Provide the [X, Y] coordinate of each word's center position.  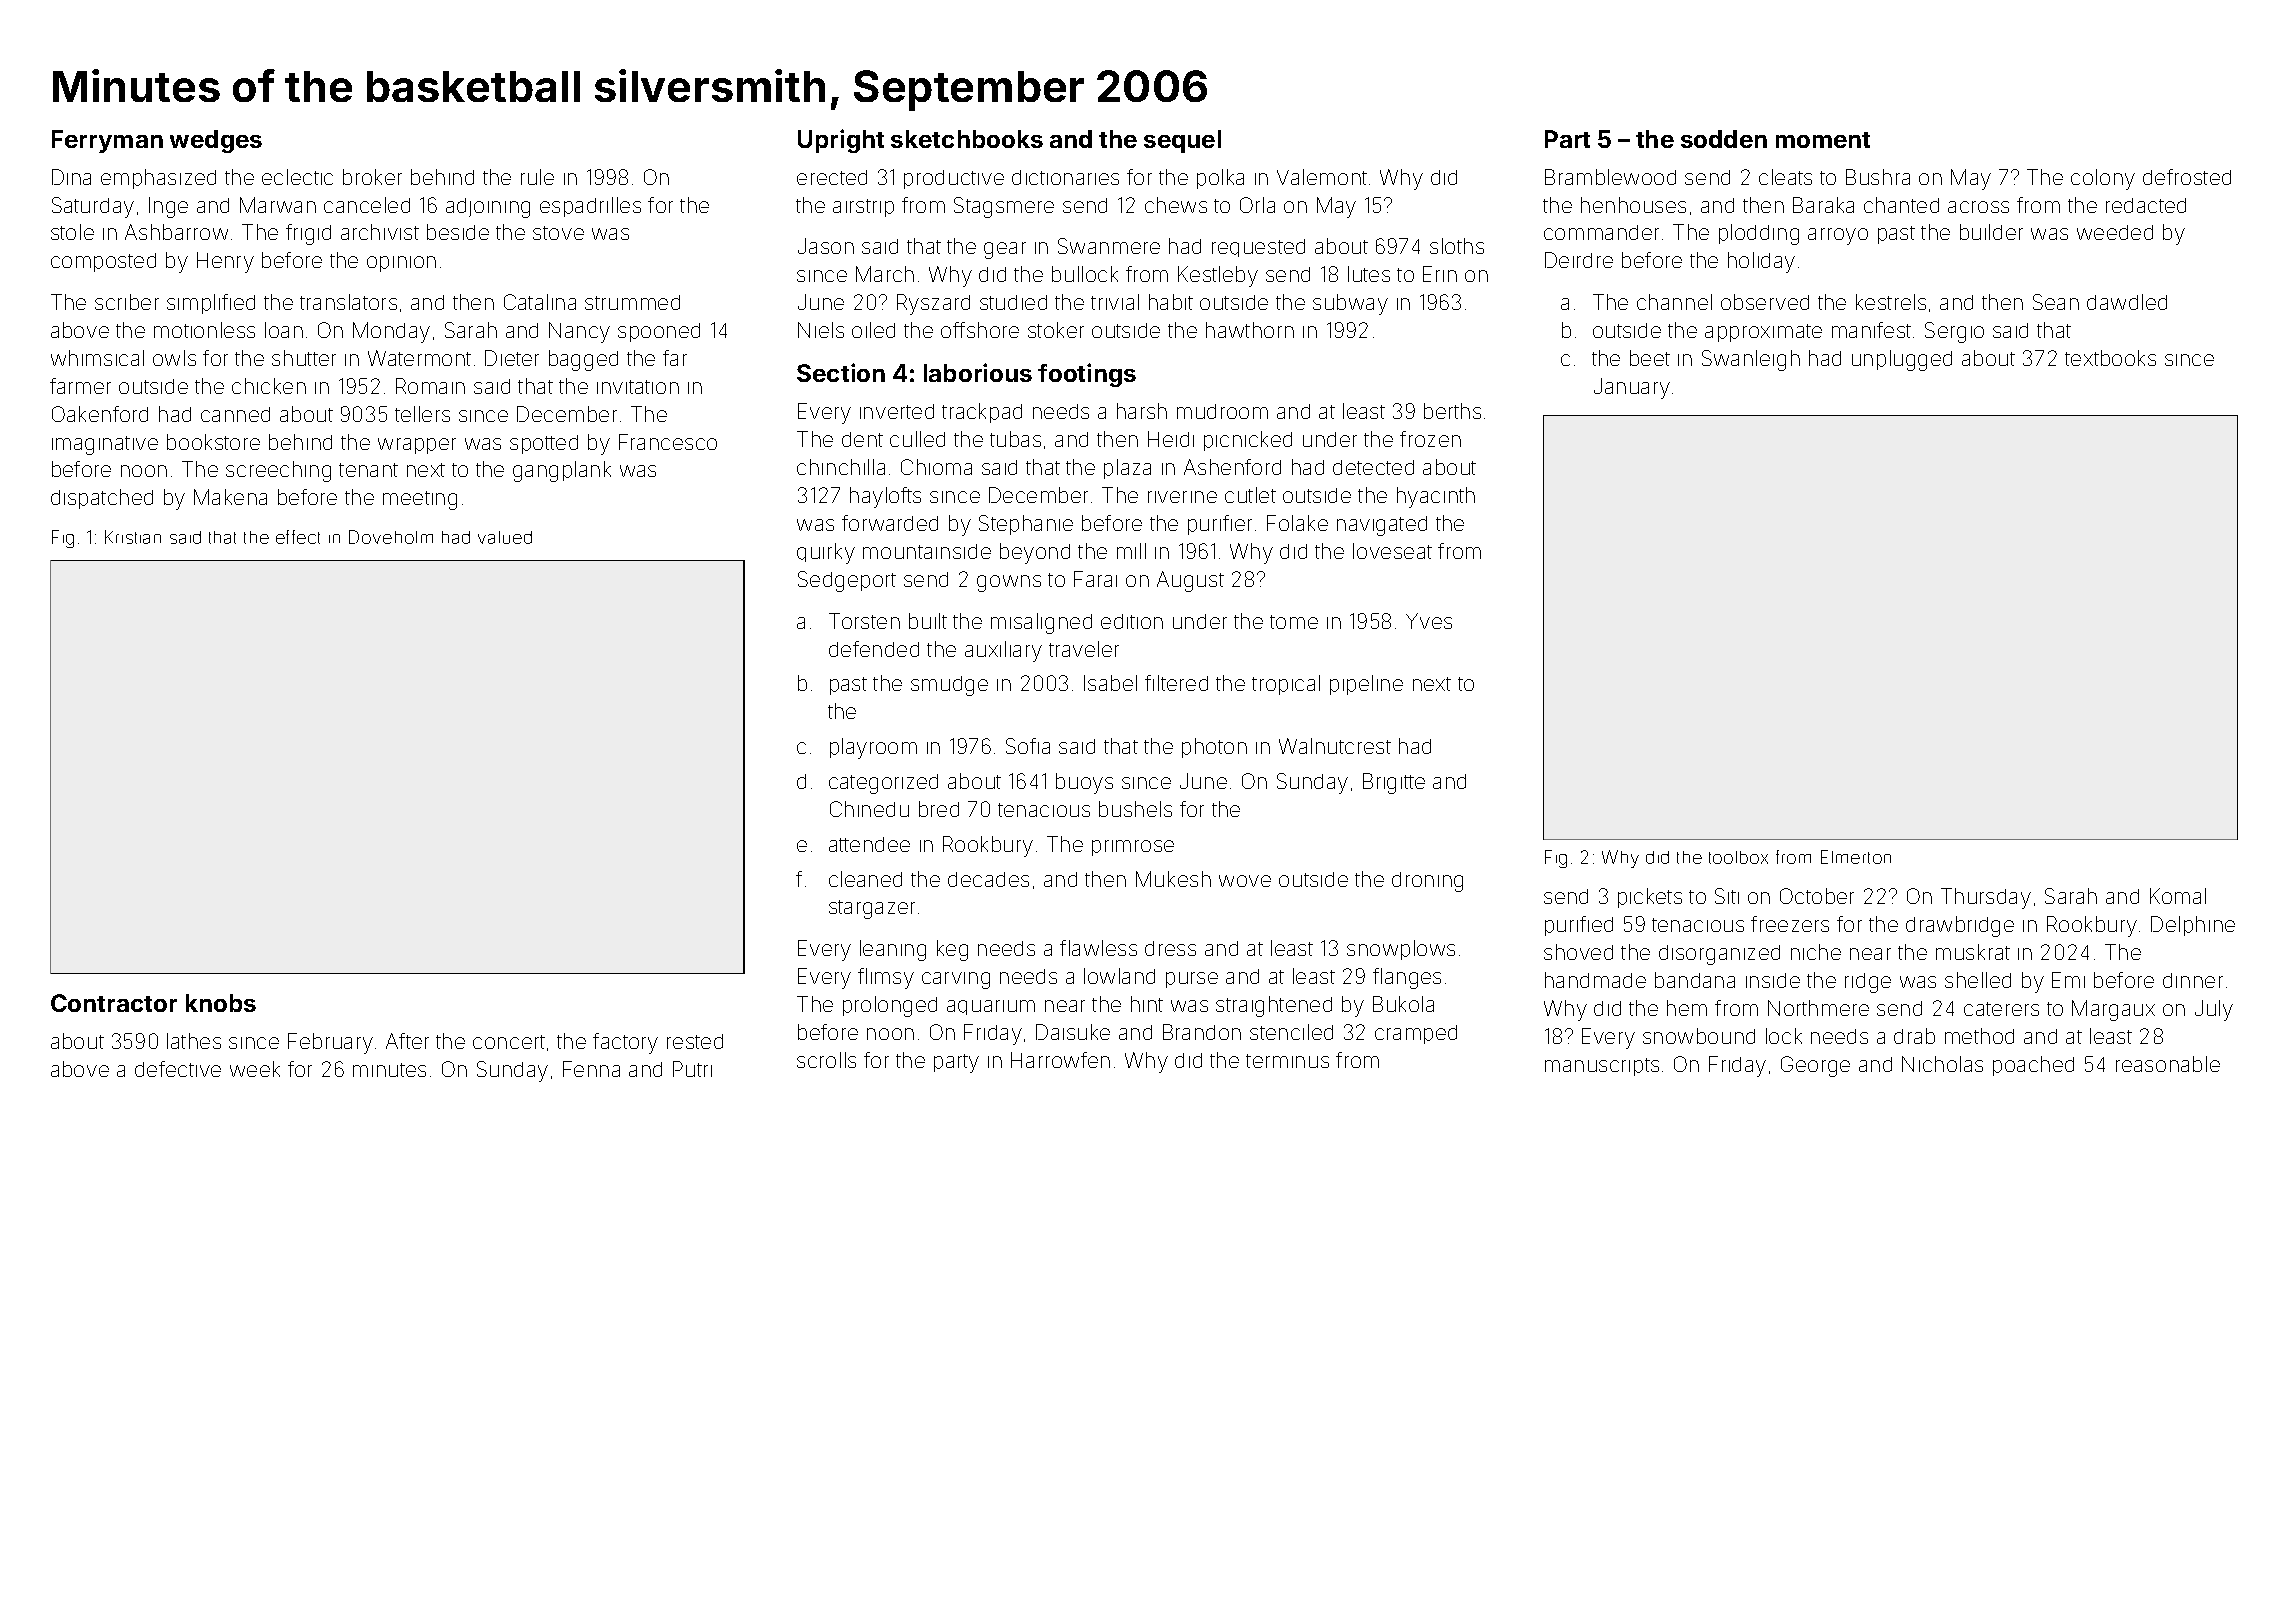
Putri [692, 1069]
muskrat [1973, 952]
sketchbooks [967, 139]
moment [1823, 140]
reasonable [2168, 1064]
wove [1245, 881]
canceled [367, 205]
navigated [1382, 526]
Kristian [133, 537]
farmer [80, 386]
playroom [873, 748]
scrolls [826, 1060]
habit [1171, 302]
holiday [1761, 262]
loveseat [1392, 551]
